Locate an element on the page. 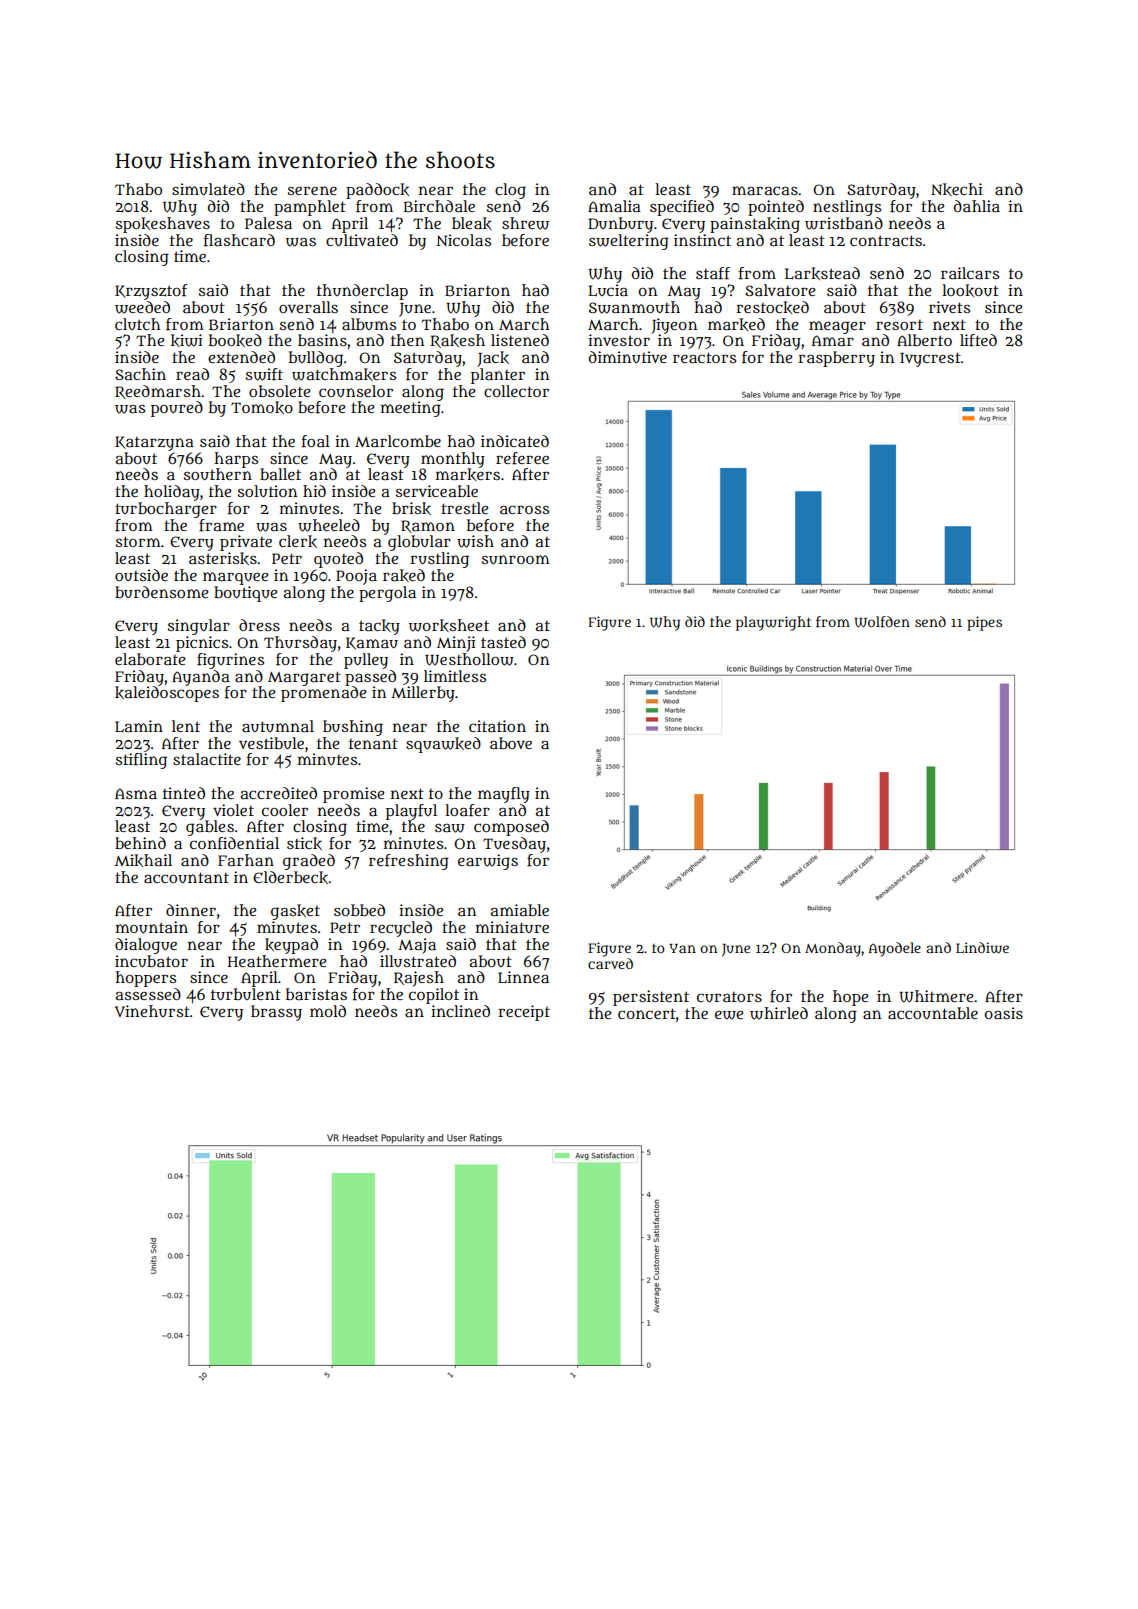 The height and width of the document is (1609, 1138). tinted is located at coordinates (184, 793).
